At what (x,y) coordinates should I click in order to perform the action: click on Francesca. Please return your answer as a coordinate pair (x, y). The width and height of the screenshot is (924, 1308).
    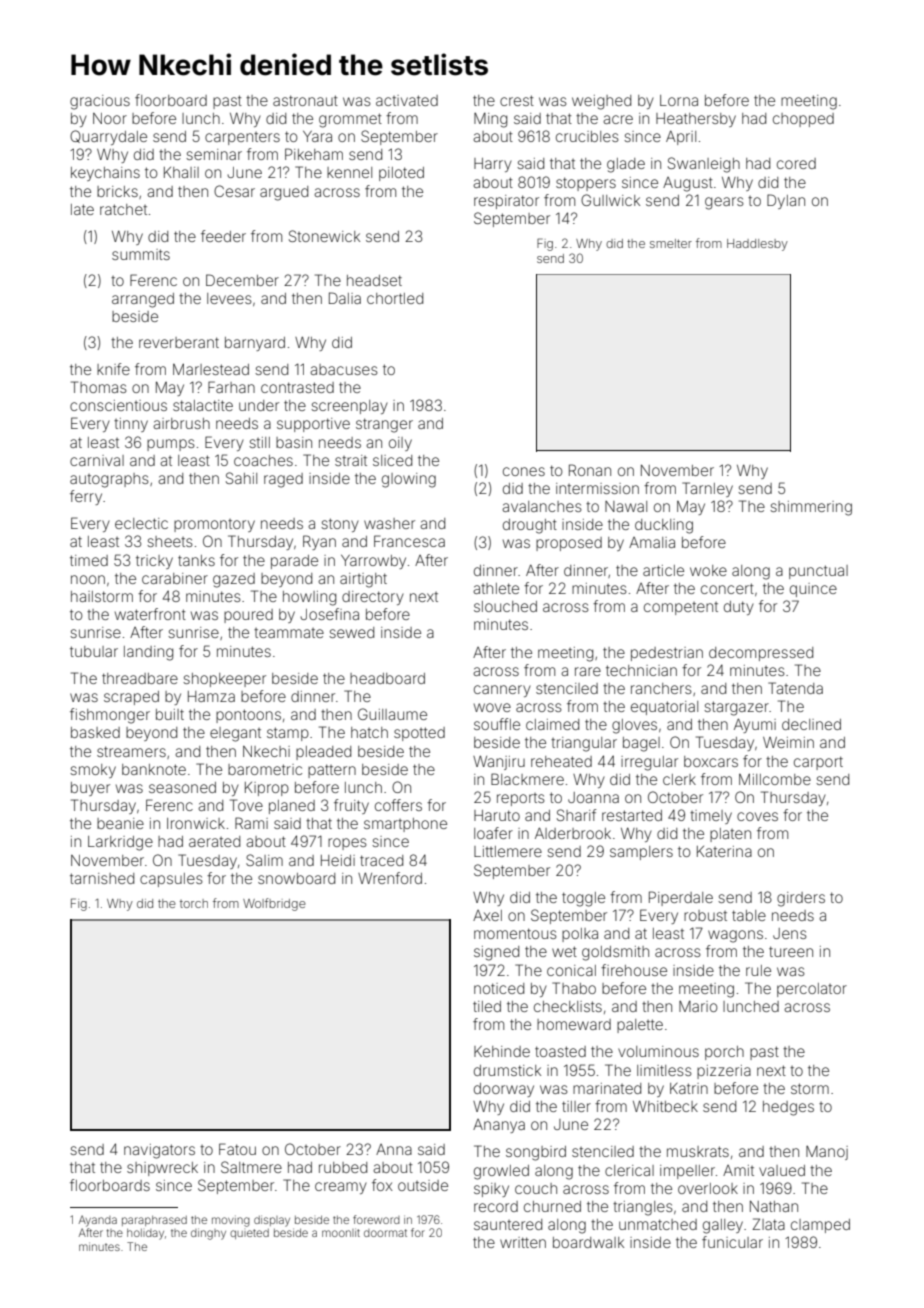
    Looking at the image, I should click on (409, 541).
